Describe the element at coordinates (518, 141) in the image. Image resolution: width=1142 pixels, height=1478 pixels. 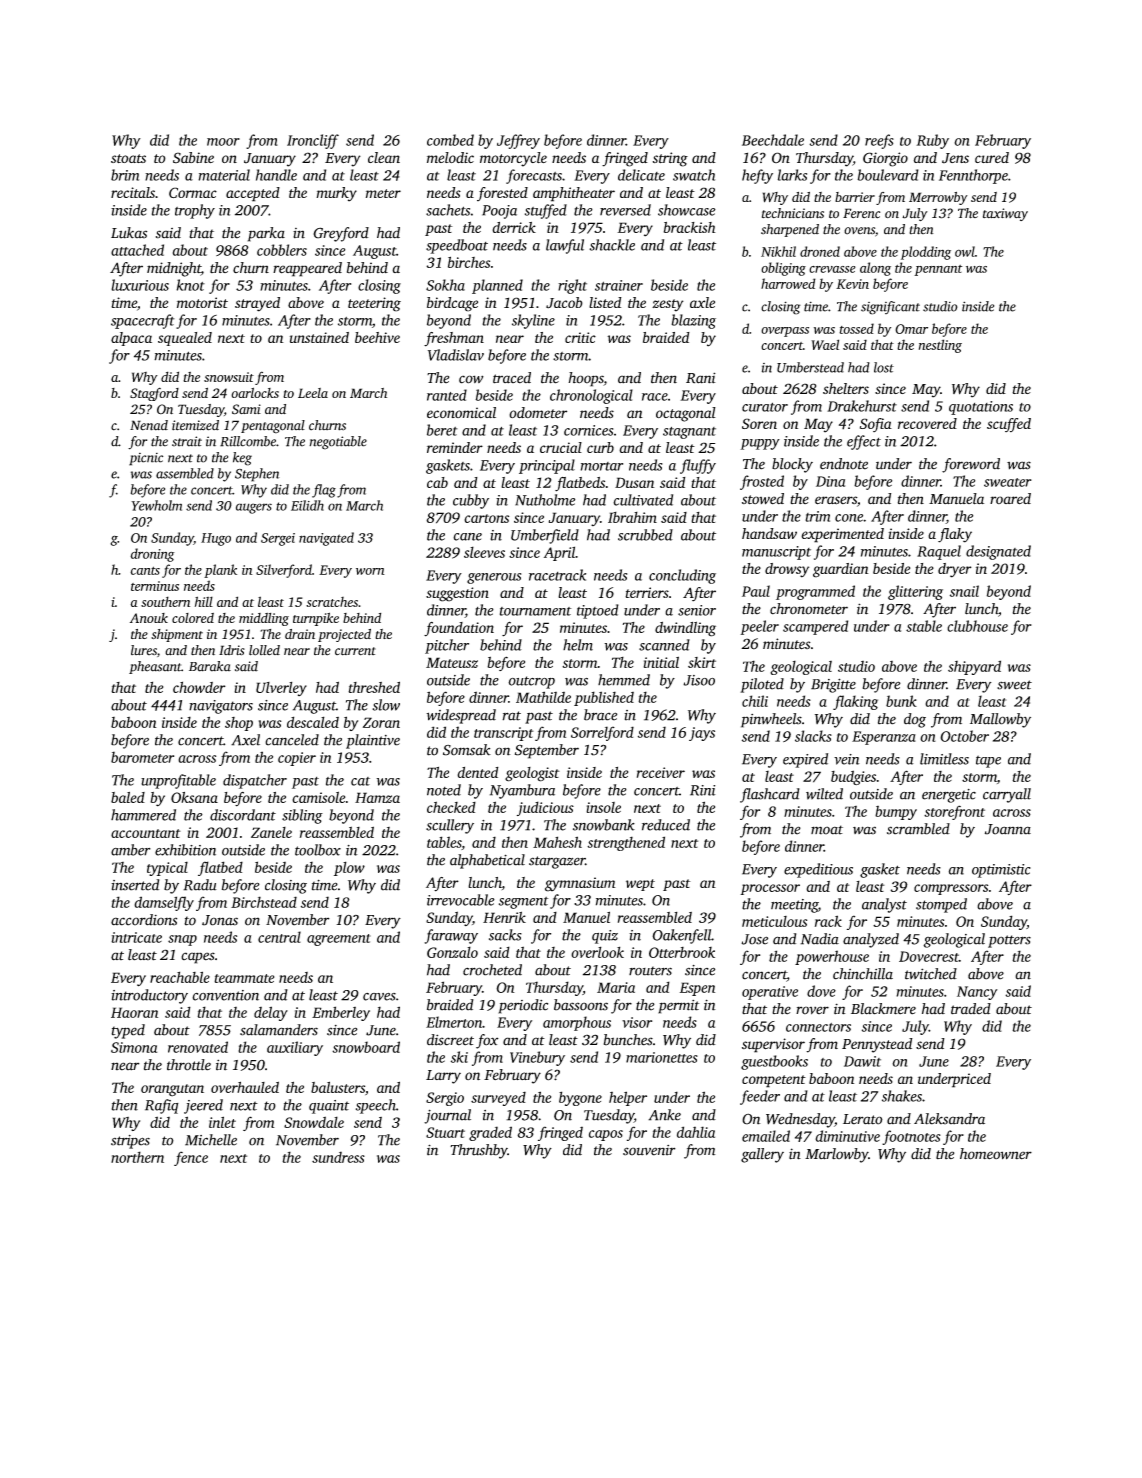
I see `Jeffrey` at that location.
